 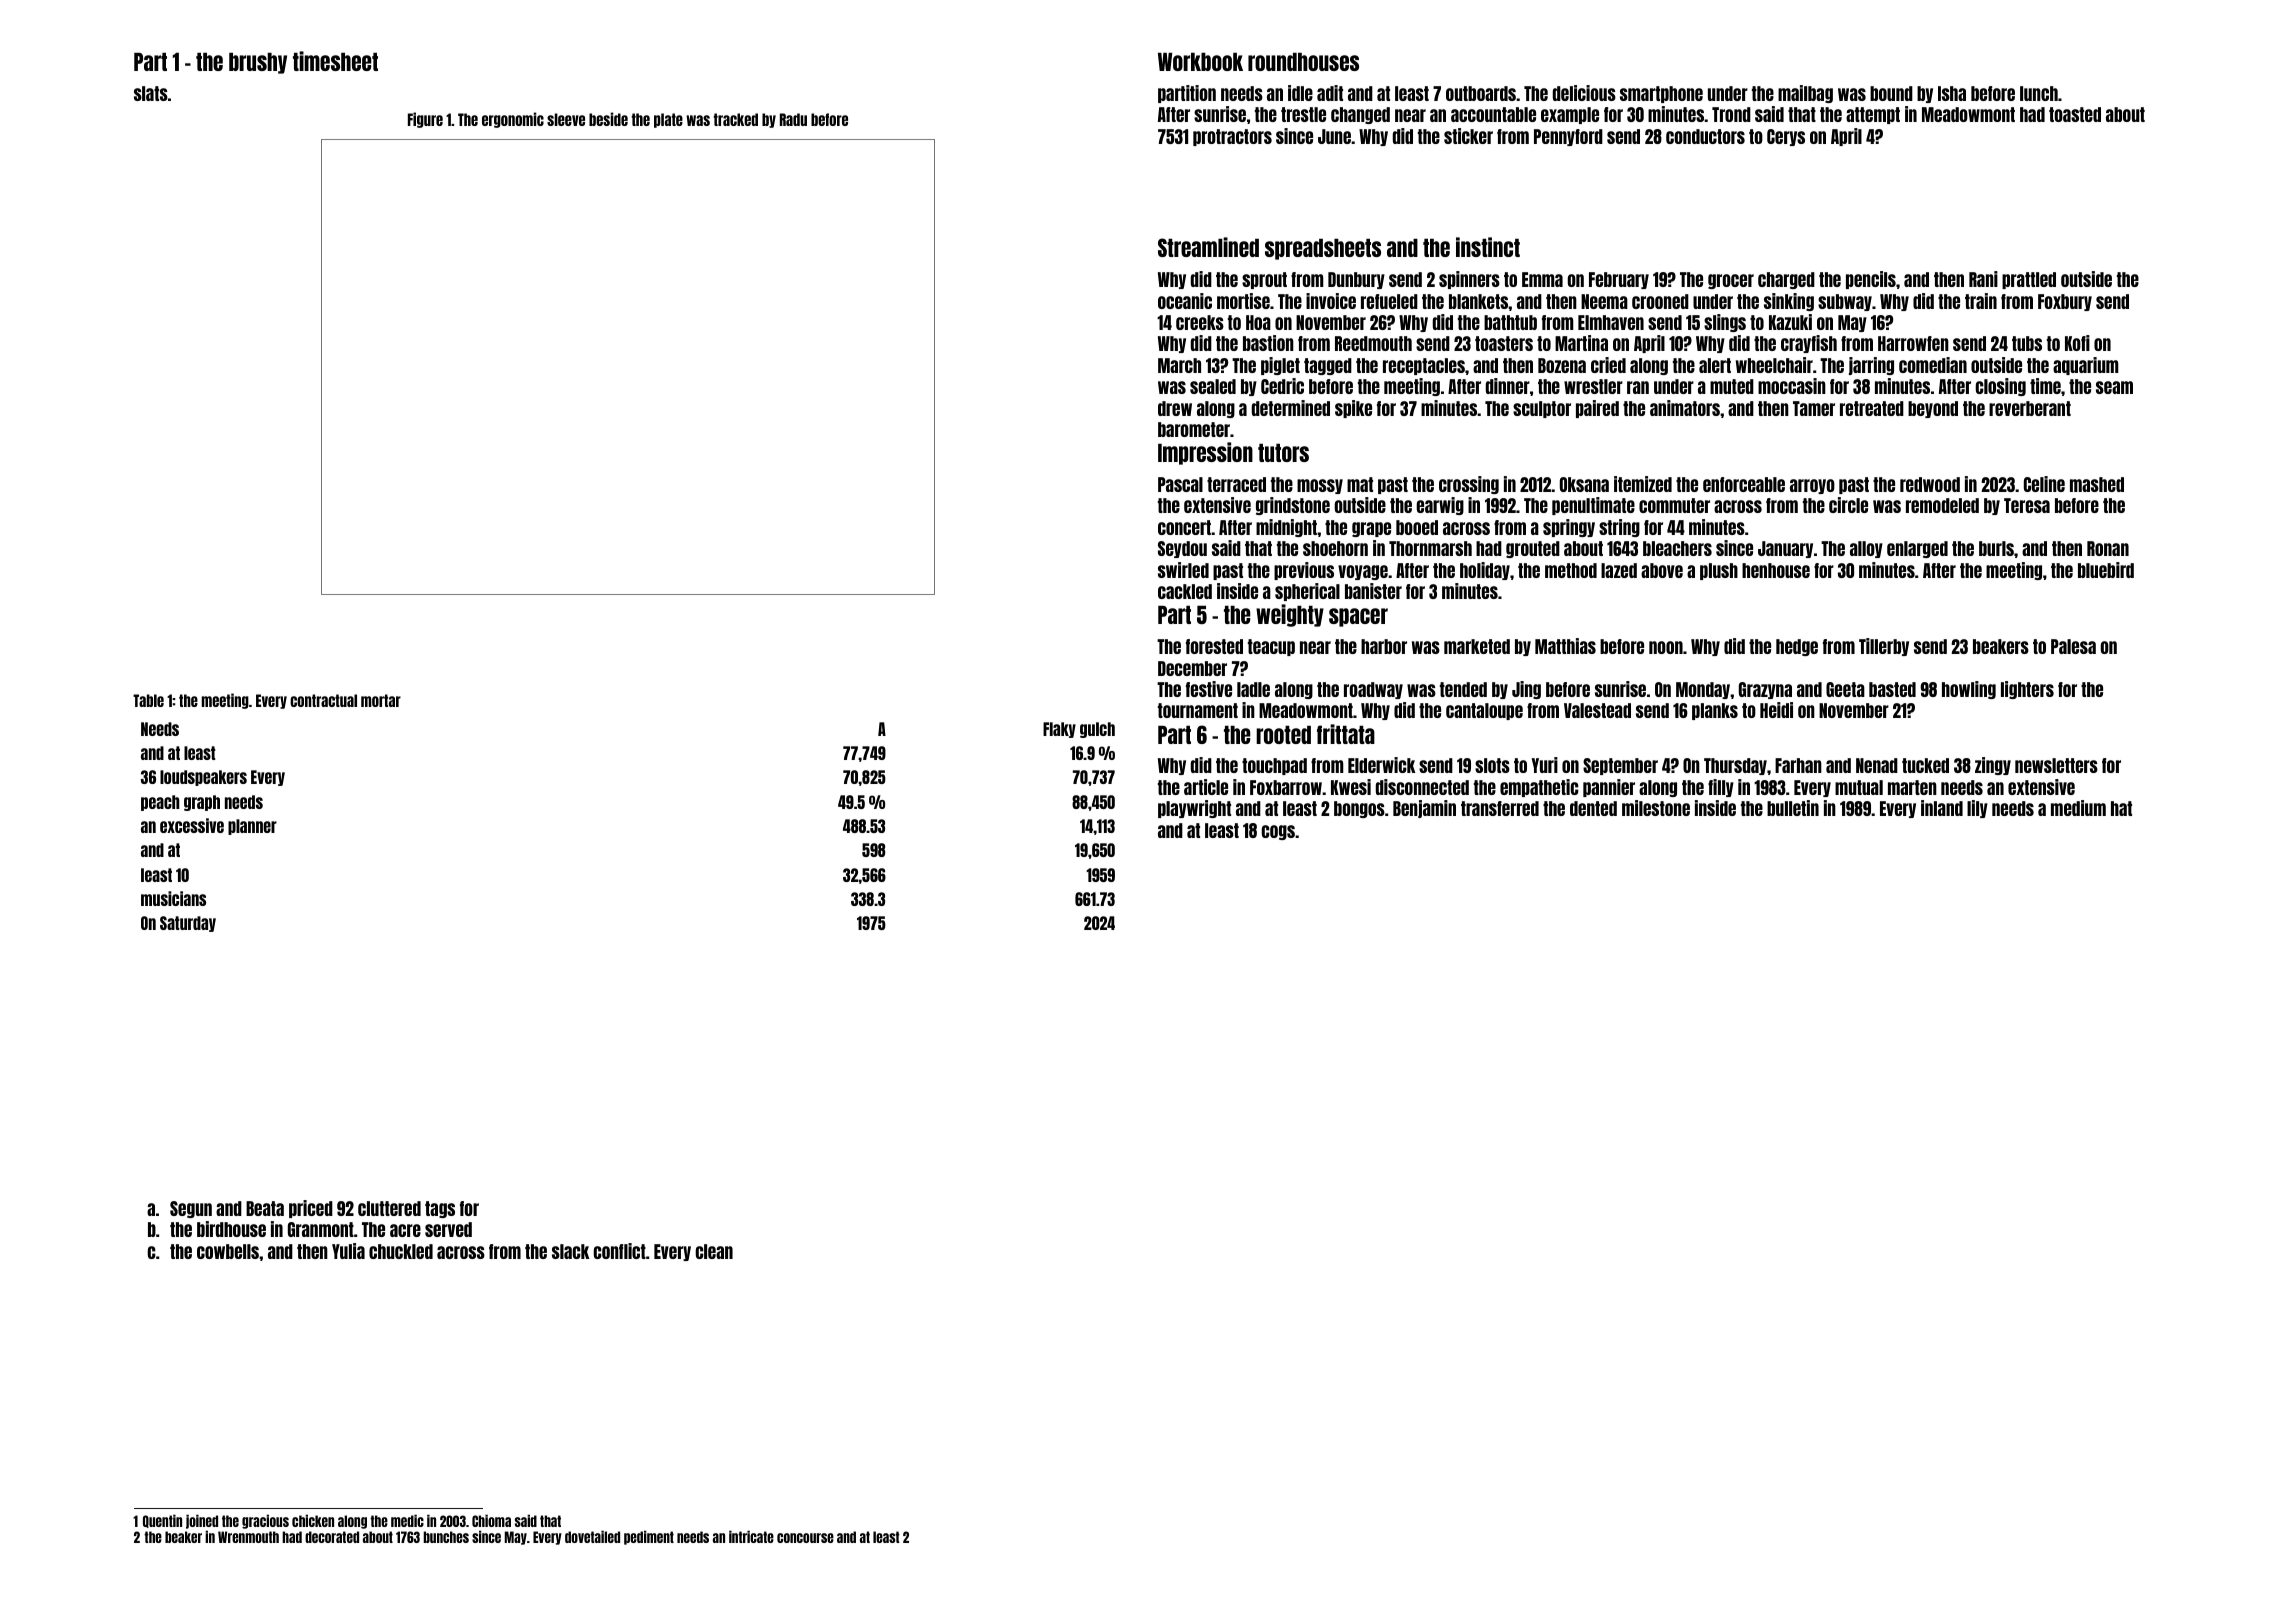 I want to click on Figure, so click(x=425, y=120).
